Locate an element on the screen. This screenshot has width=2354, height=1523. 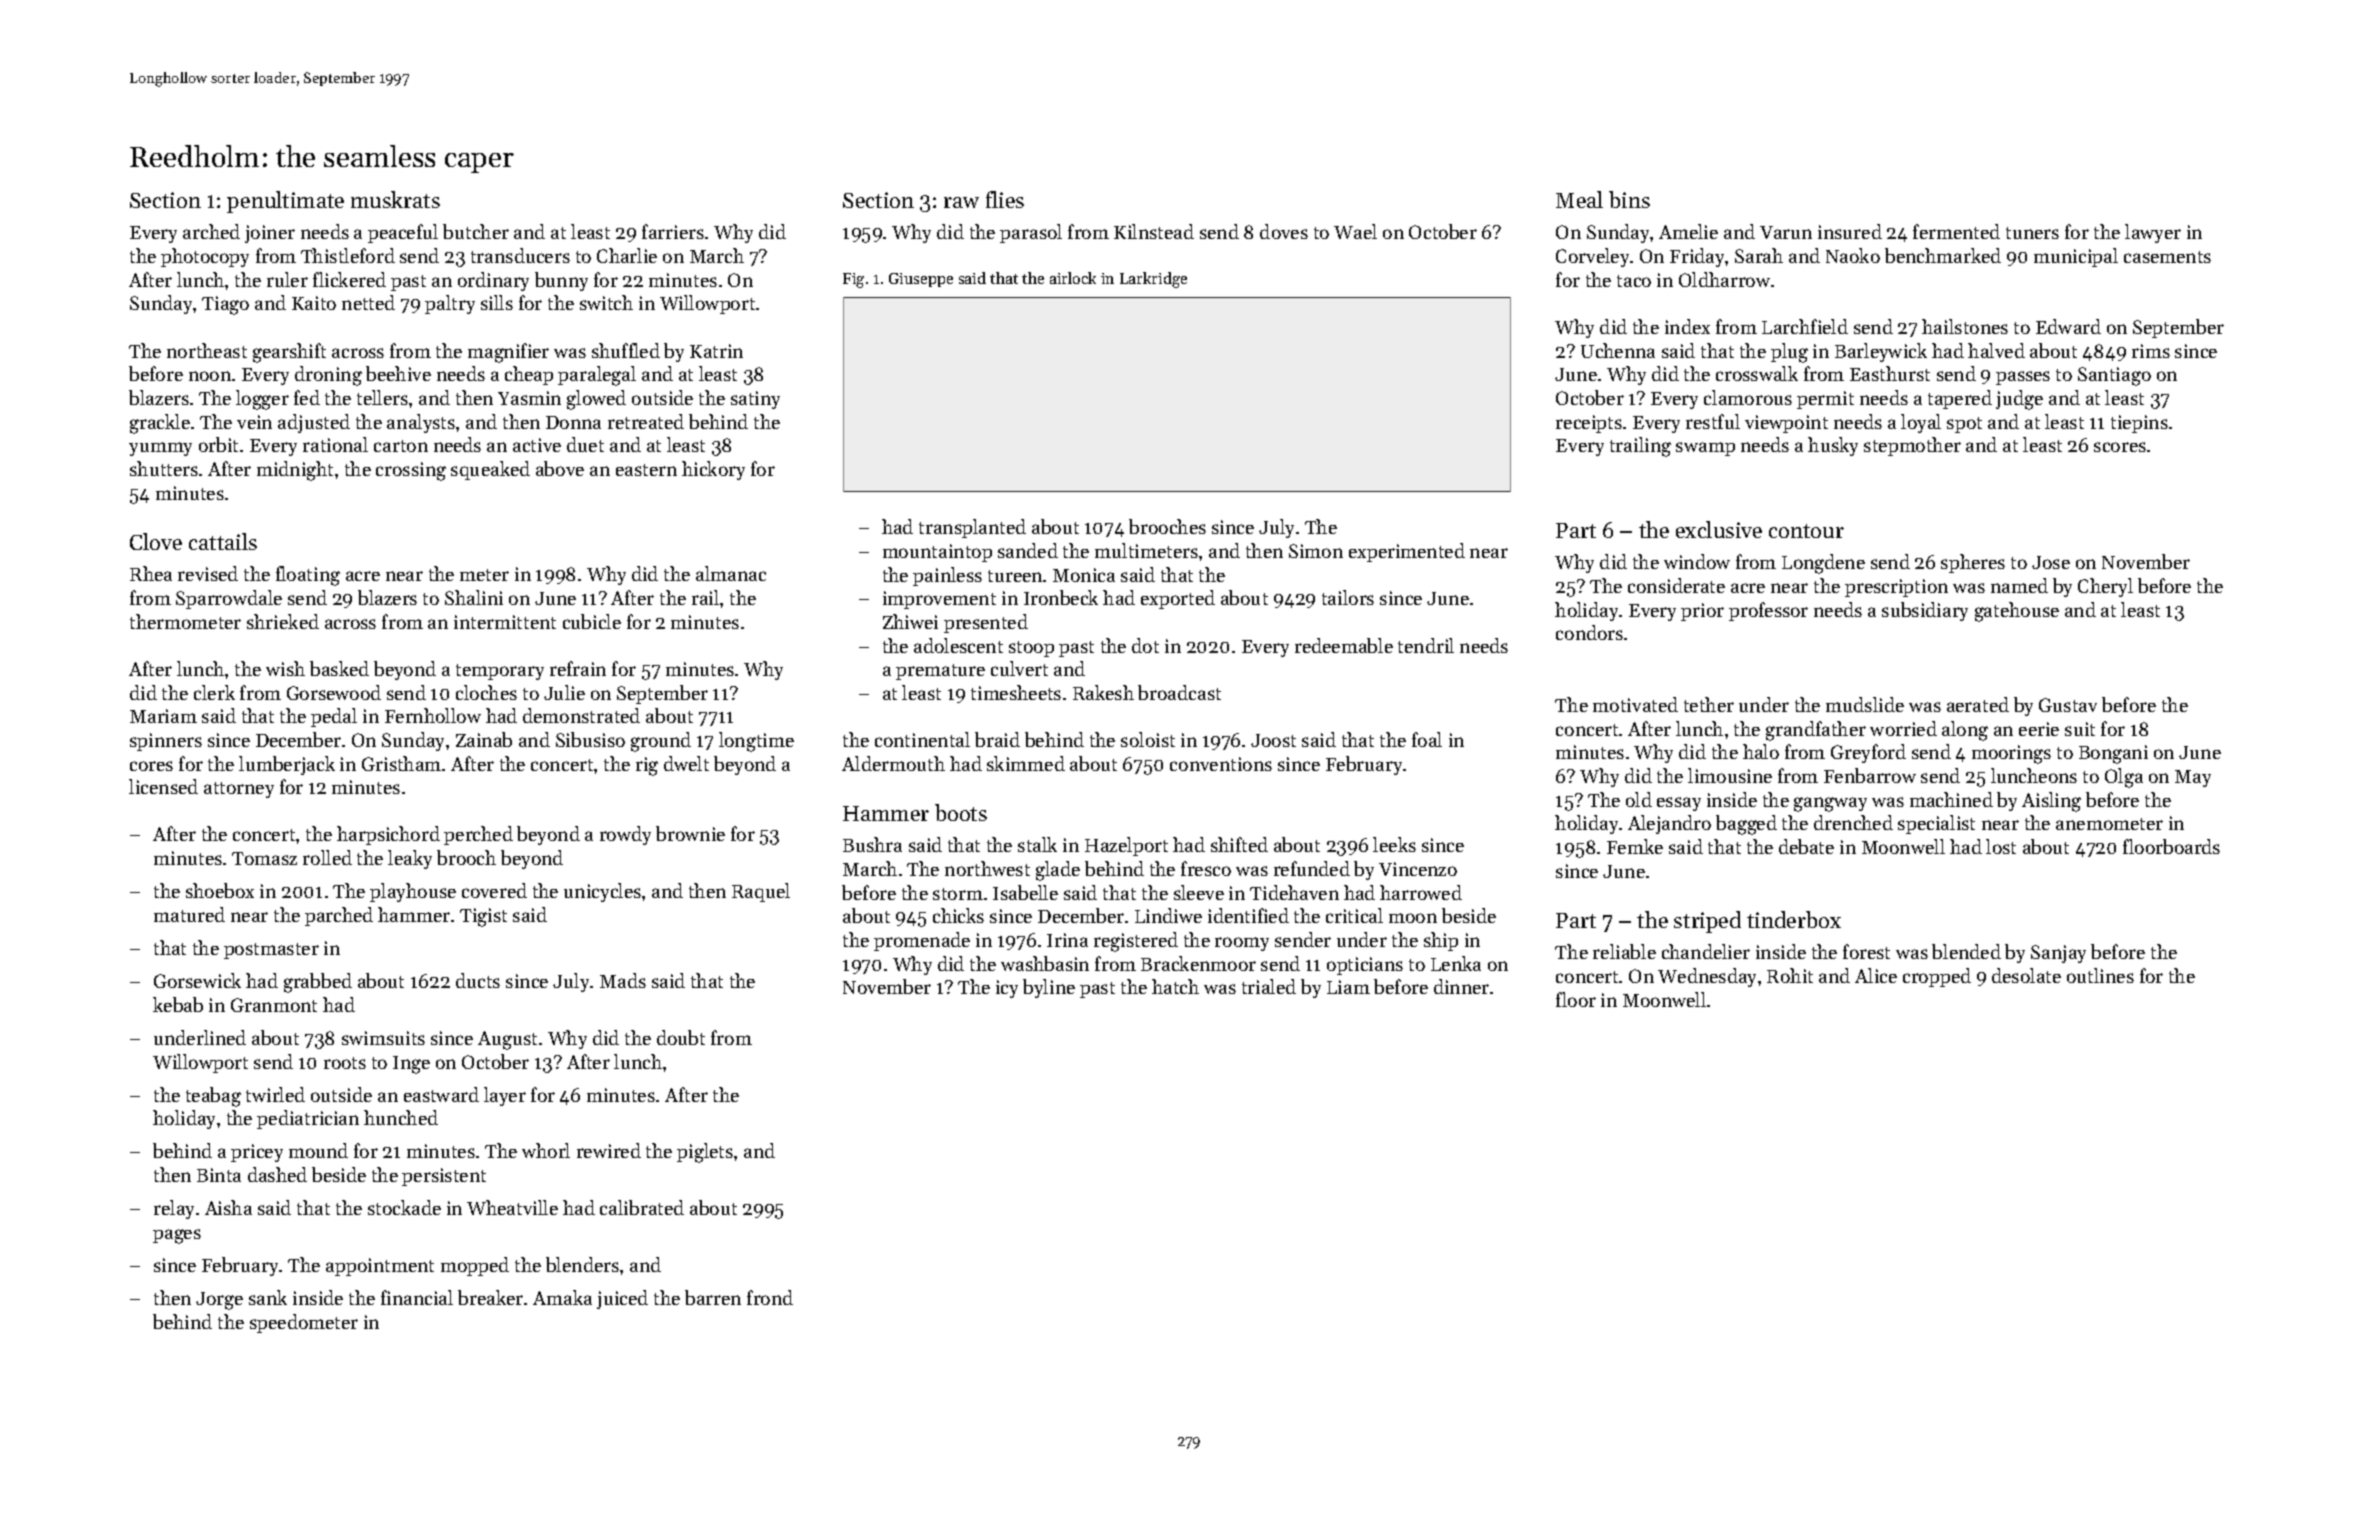
shoebox is located at coordinates (220, 890).
